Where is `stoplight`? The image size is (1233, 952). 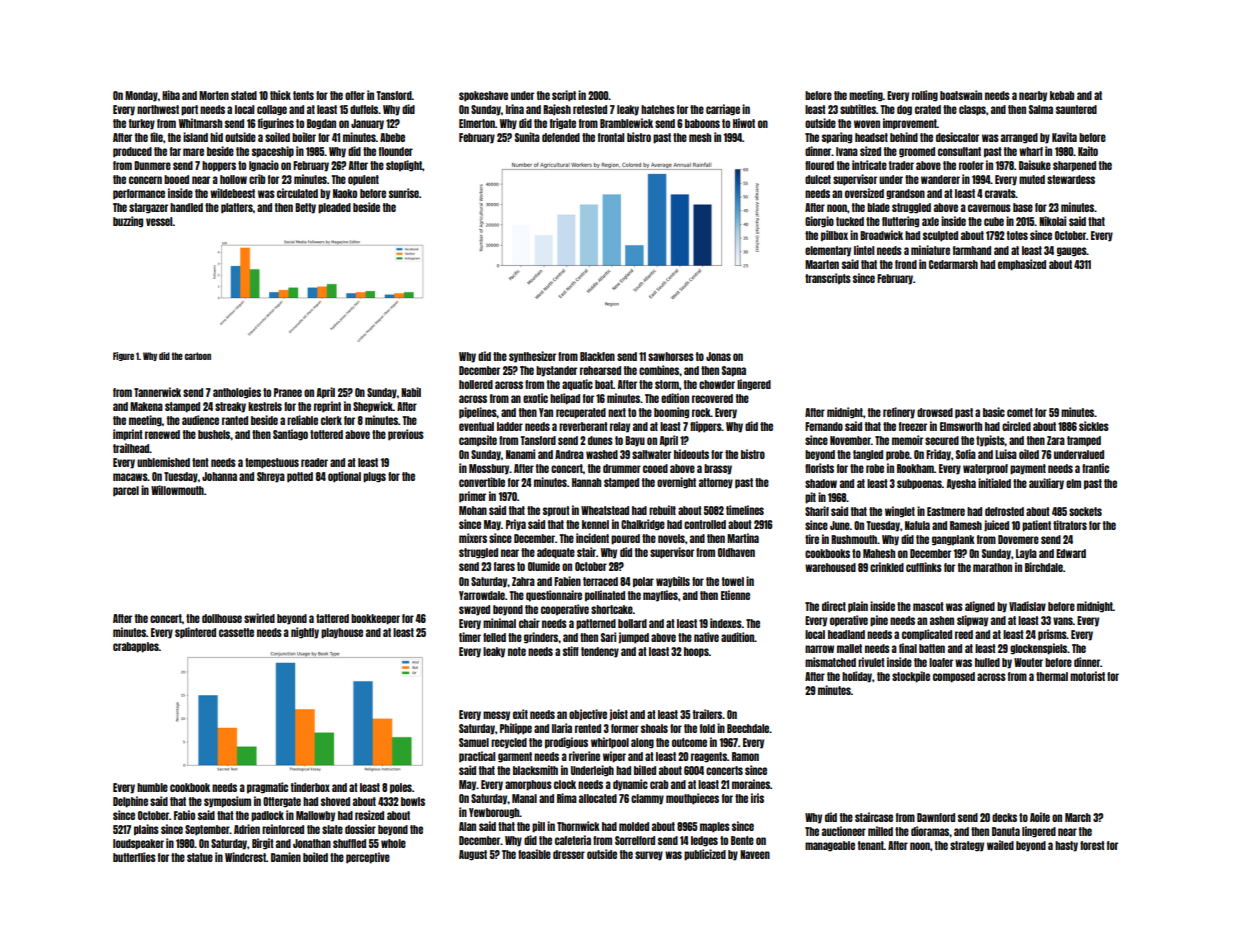
stoplight is located at coordinates (404, 166).
